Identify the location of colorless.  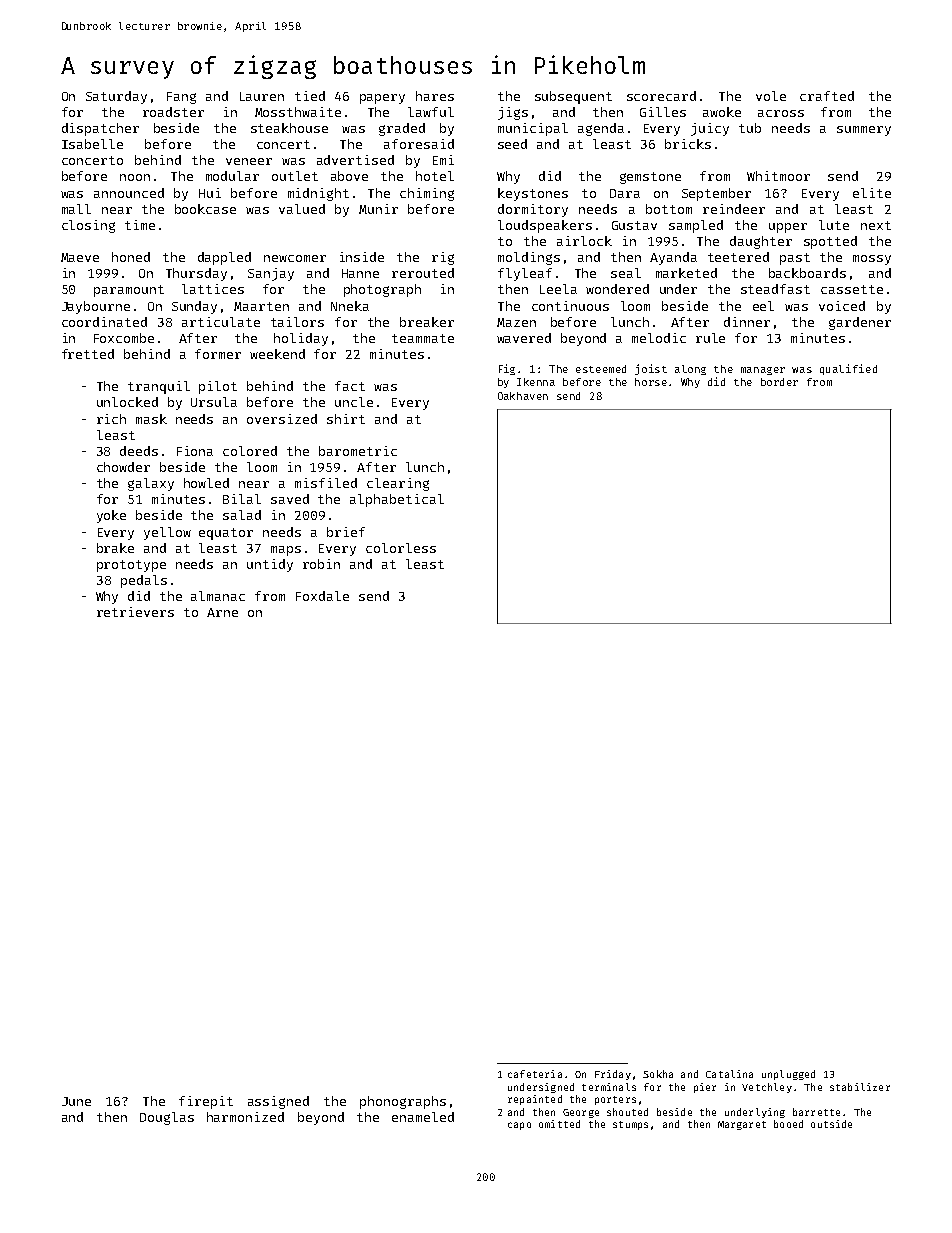
(401, 548).
